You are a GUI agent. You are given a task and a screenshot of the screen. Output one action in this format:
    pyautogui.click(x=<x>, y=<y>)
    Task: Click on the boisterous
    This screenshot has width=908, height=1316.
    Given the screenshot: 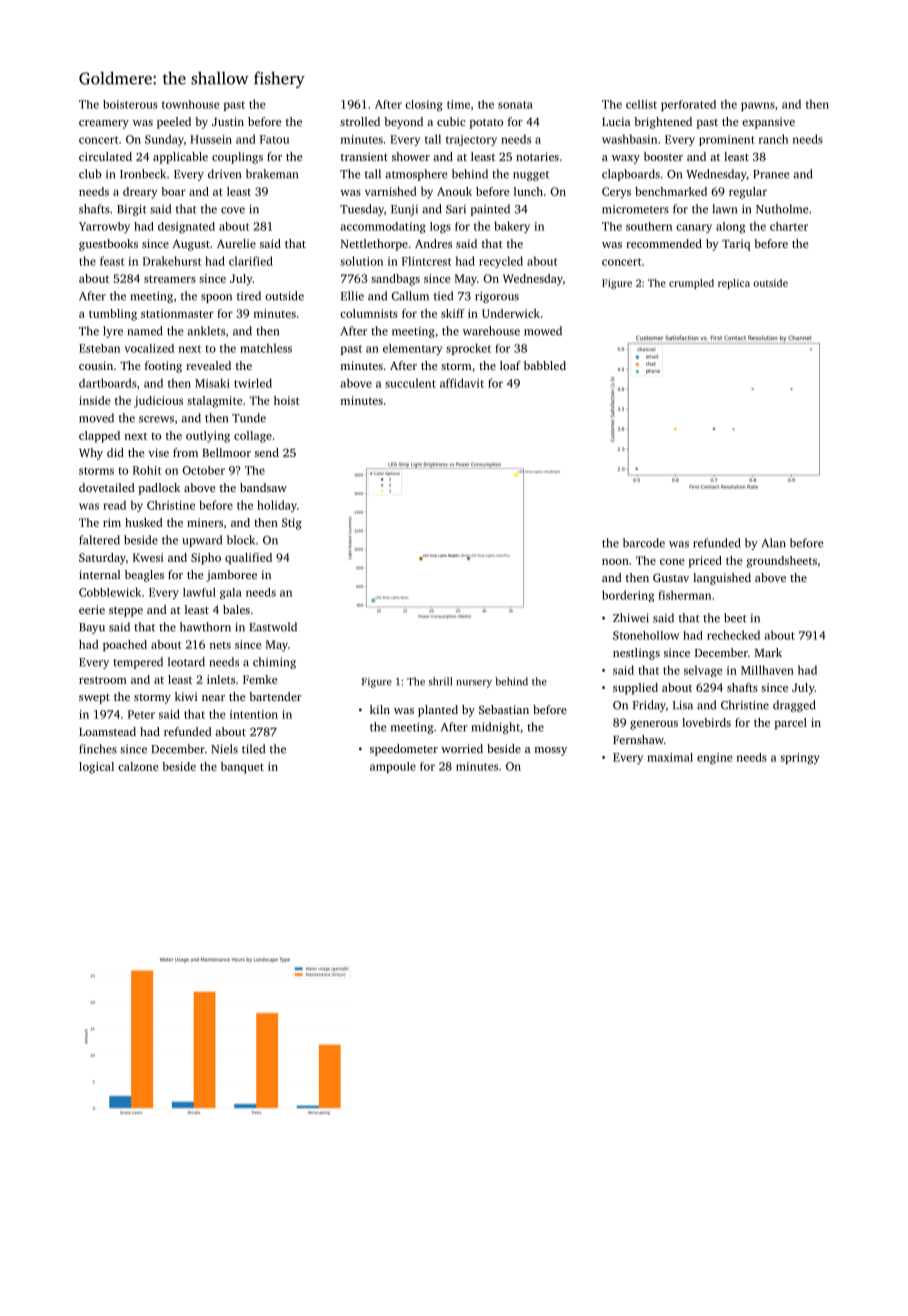 What is the action you would take?
    pyautogui.click(x=130, y=104)
